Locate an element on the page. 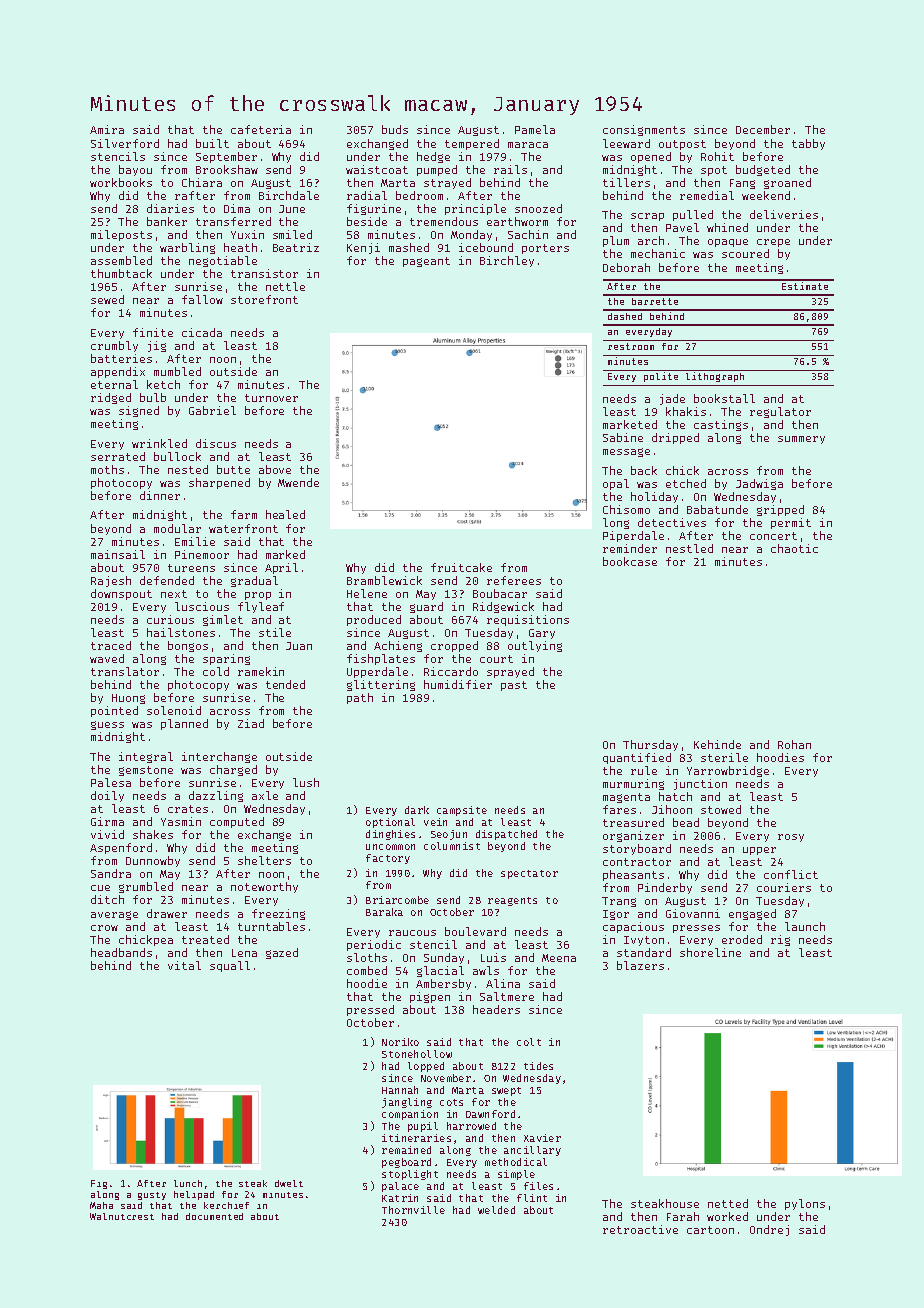 Image resolution: width=924 pixels, height=1308 pixels. traced is located at coordinates (111, 645).
